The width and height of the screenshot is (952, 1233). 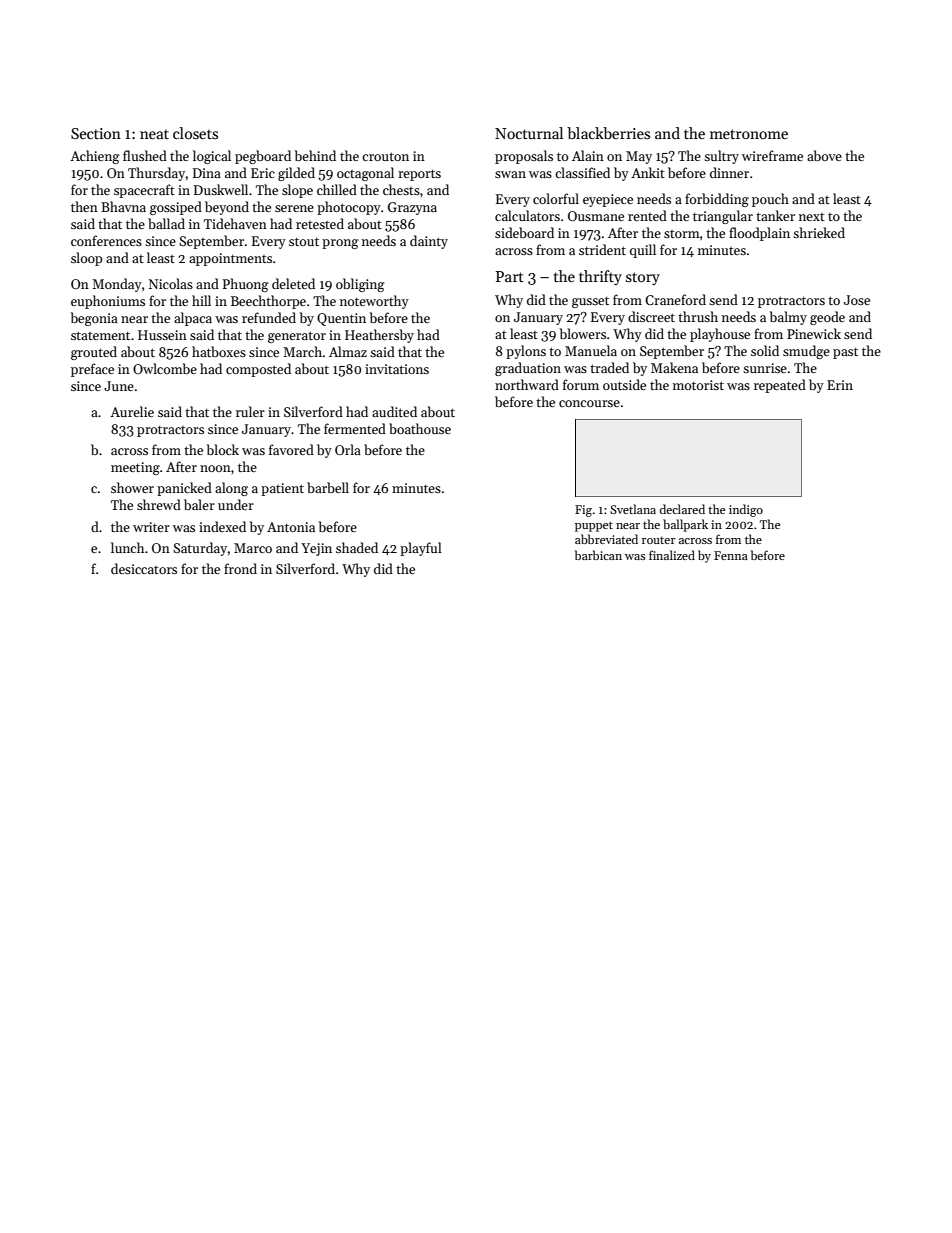 I want to click on boathouse, so click(x=420, y=428).
